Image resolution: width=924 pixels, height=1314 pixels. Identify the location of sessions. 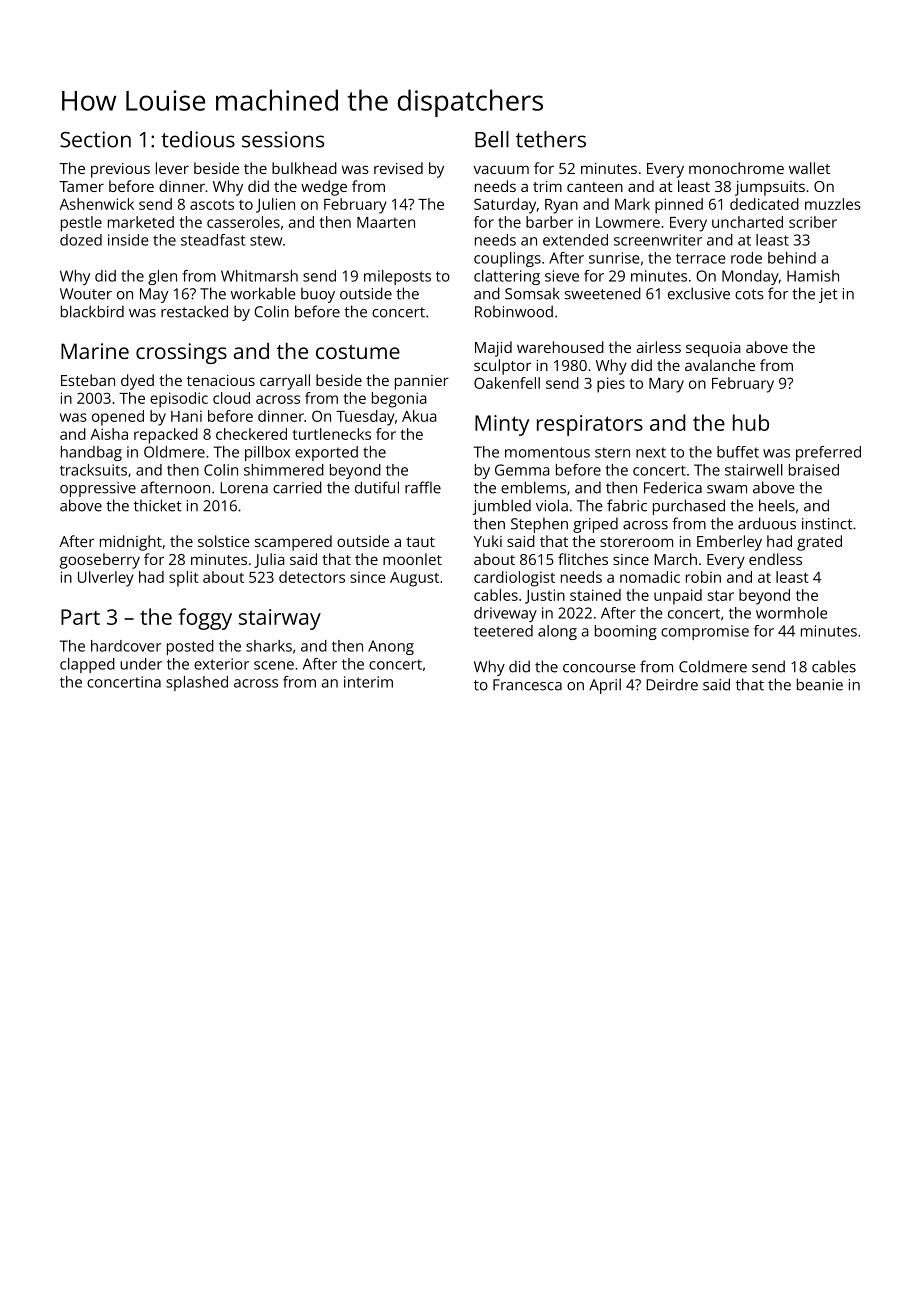
(283, 139).
